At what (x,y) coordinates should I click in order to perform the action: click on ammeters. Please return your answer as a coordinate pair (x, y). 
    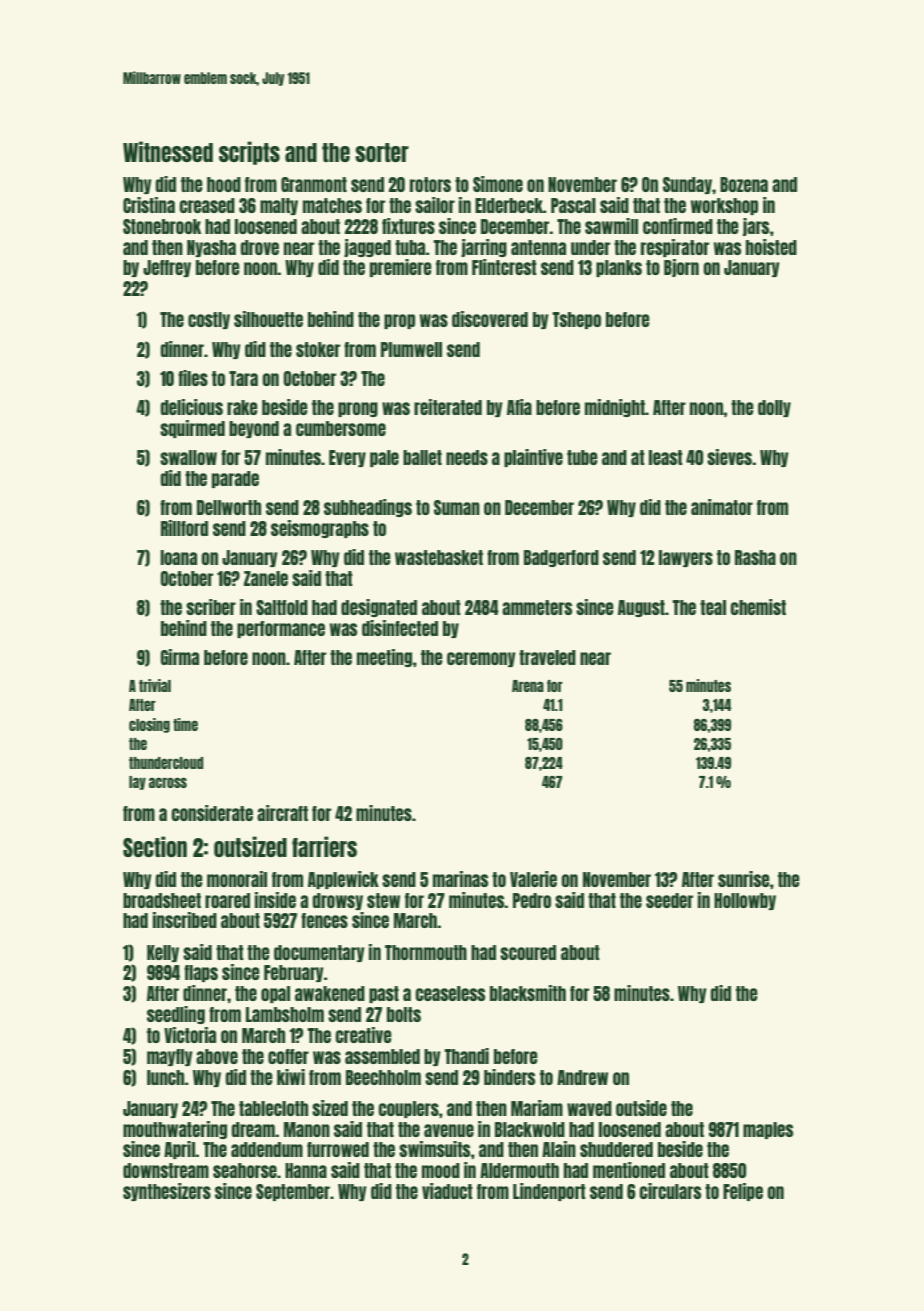
    Looking at the image, I should click on (537, 607).
